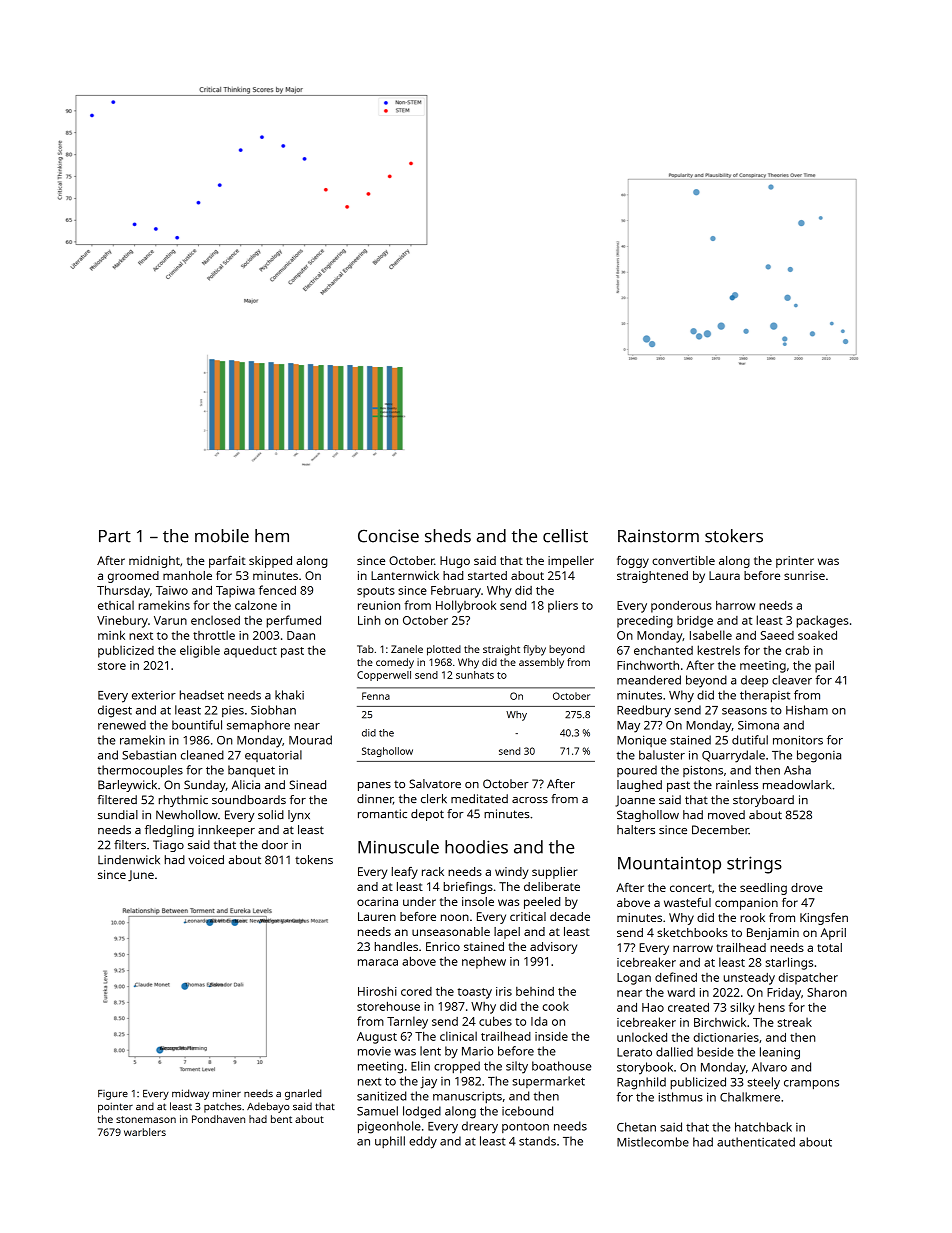 The width and height of the page is (952, 1233). What do you see at coordinates (663, 650) in the page?
I see `enchanted` at bounding box center [663, 650].
